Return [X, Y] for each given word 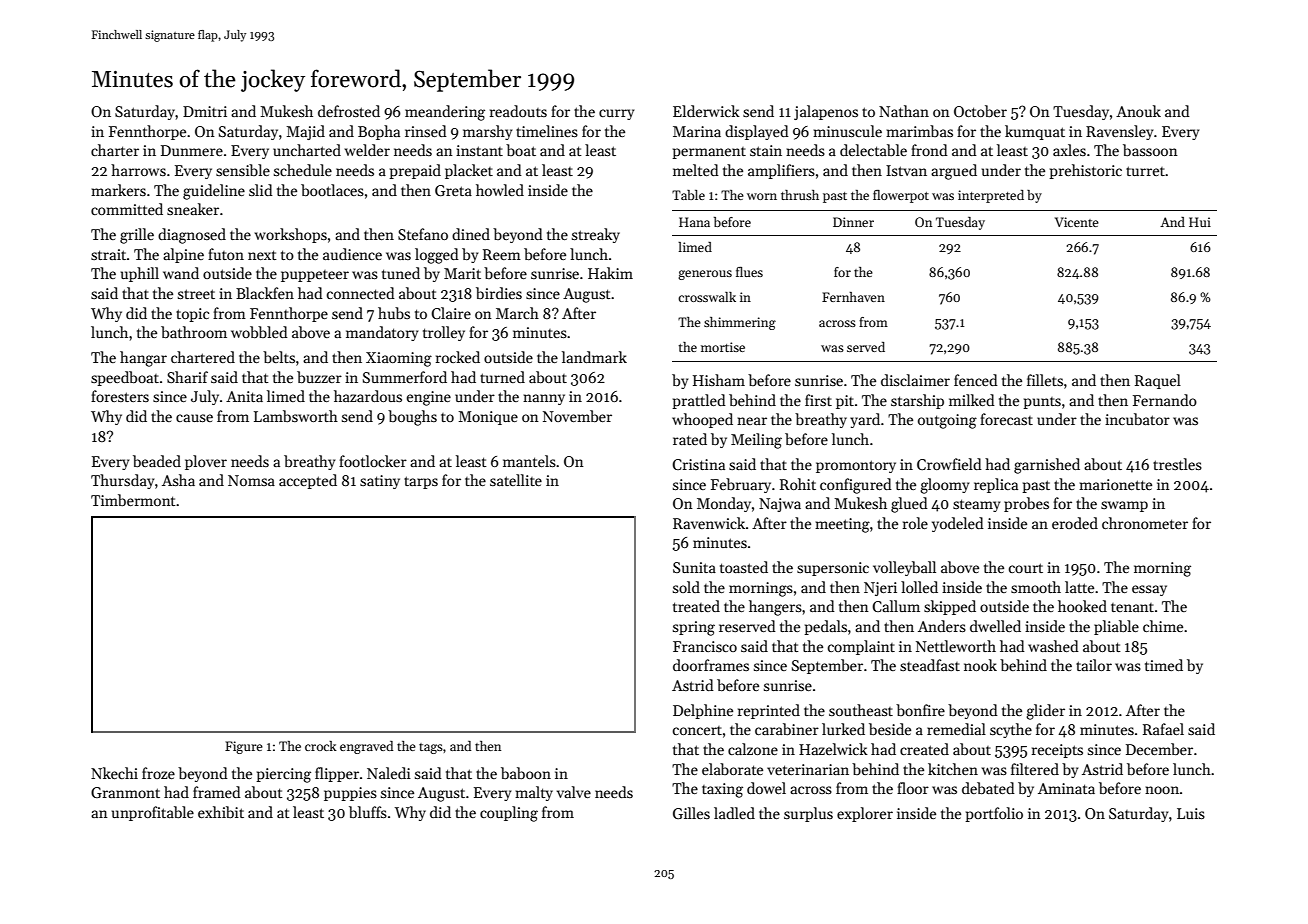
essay [1149, 590]
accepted [308, 481]
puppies [350, 794]
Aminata [1066, 788]
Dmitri [205, 111]
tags [431, 748]
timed [1164, 665]
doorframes [711, 665]
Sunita [694, 567]
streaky [596, 235]
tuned [401, 273]
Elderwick [706, 111]
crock [321, 746]
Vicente [1077, 222]
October [980, 111]
